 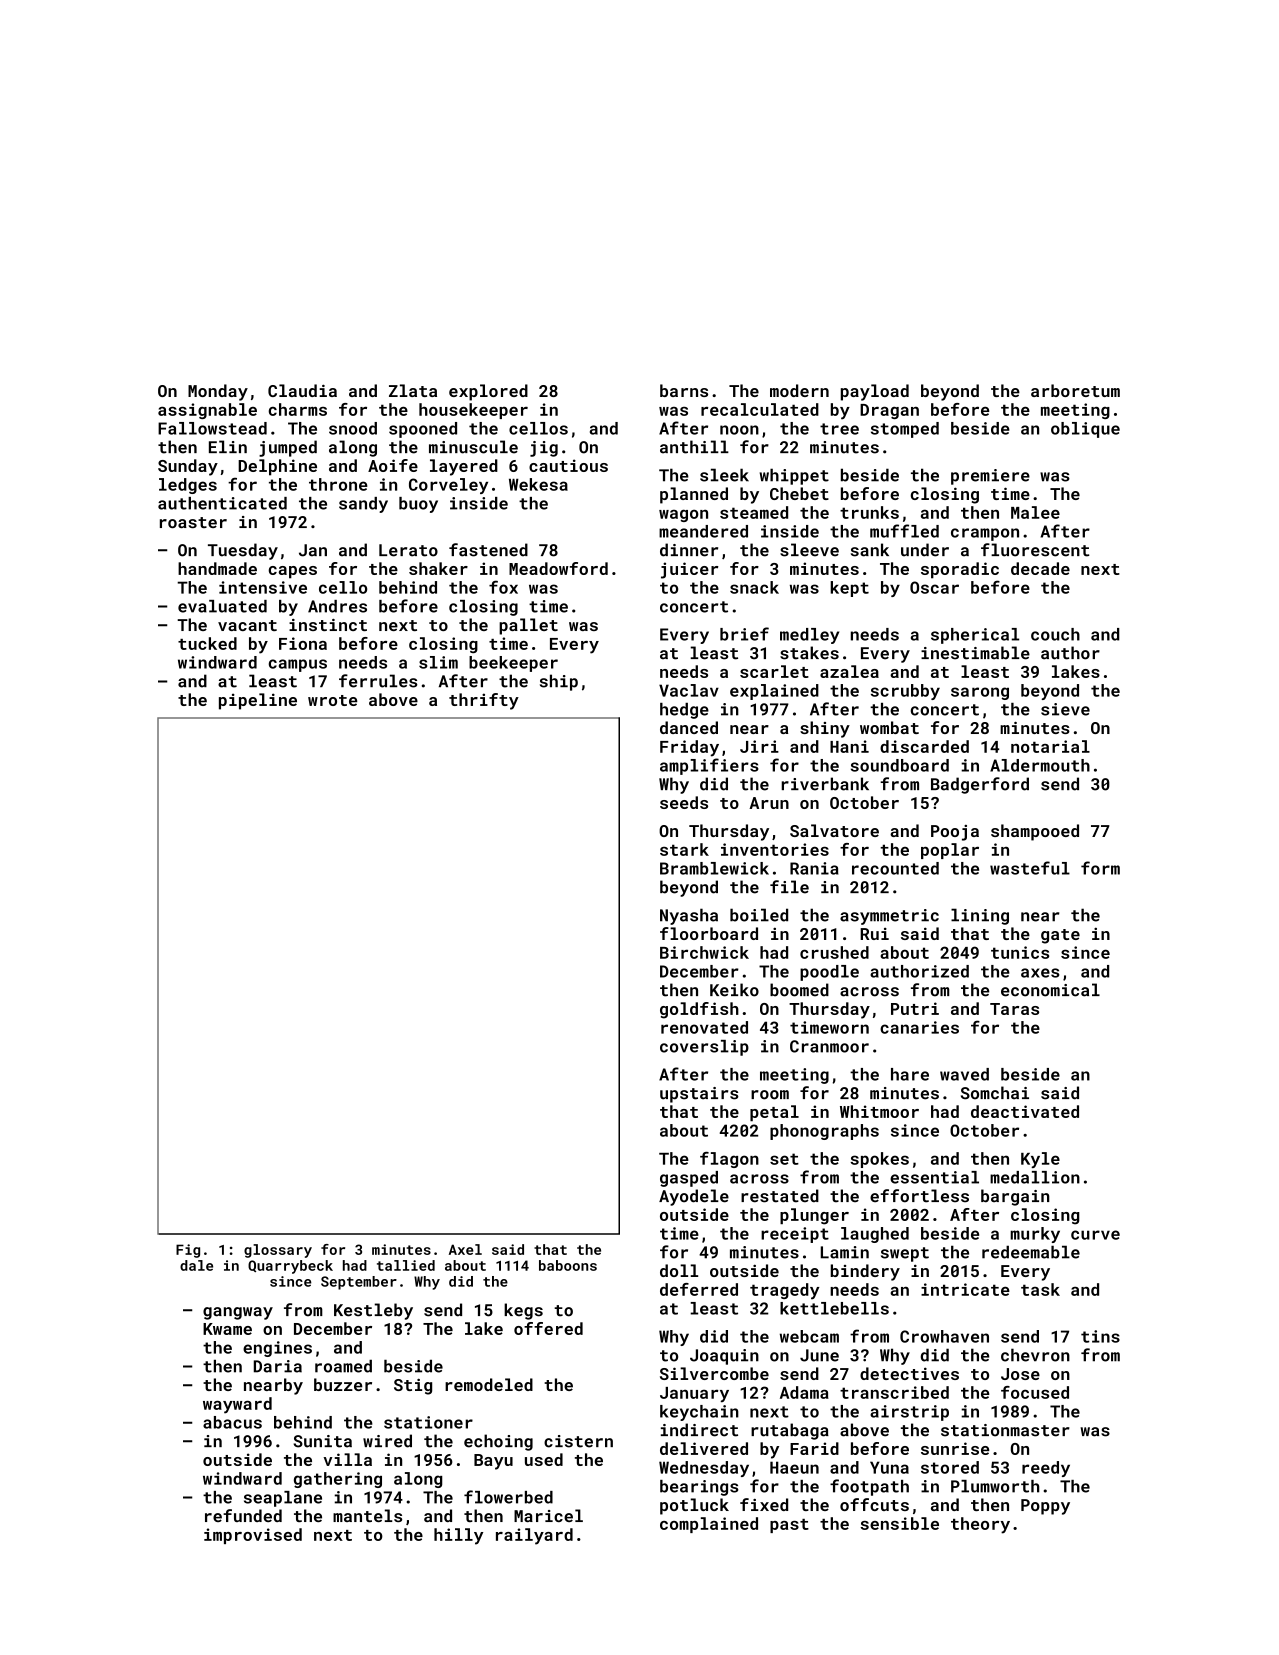 What do you see at coordinates (704, 1027) in the page?
I see `renovated` at bounding box center [704, 1027].
